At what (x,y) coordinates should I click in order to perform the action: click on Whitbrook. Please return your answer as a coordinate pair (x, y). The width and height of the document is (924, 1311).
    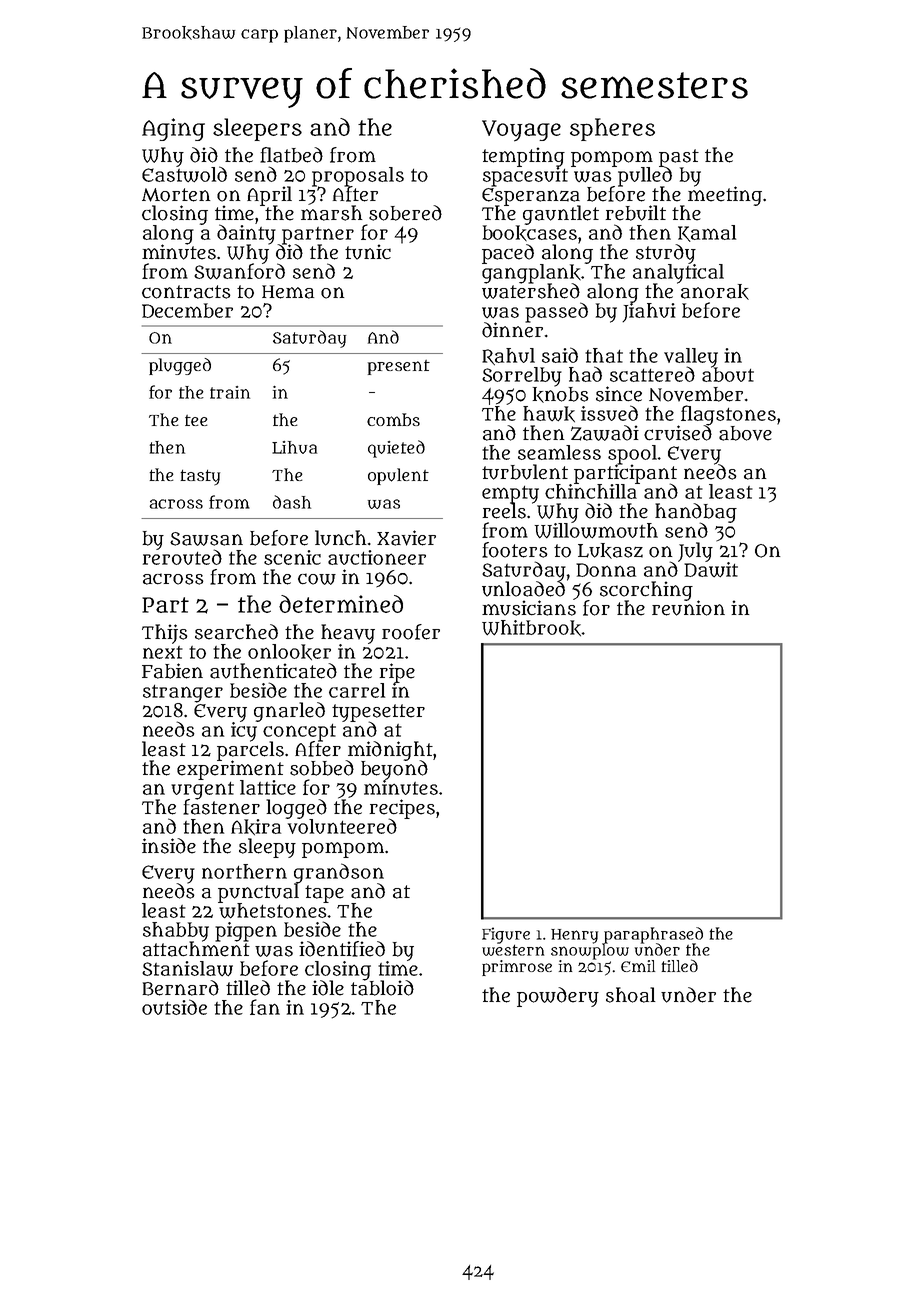
    Looking at the image, I should click on (531, 628).
